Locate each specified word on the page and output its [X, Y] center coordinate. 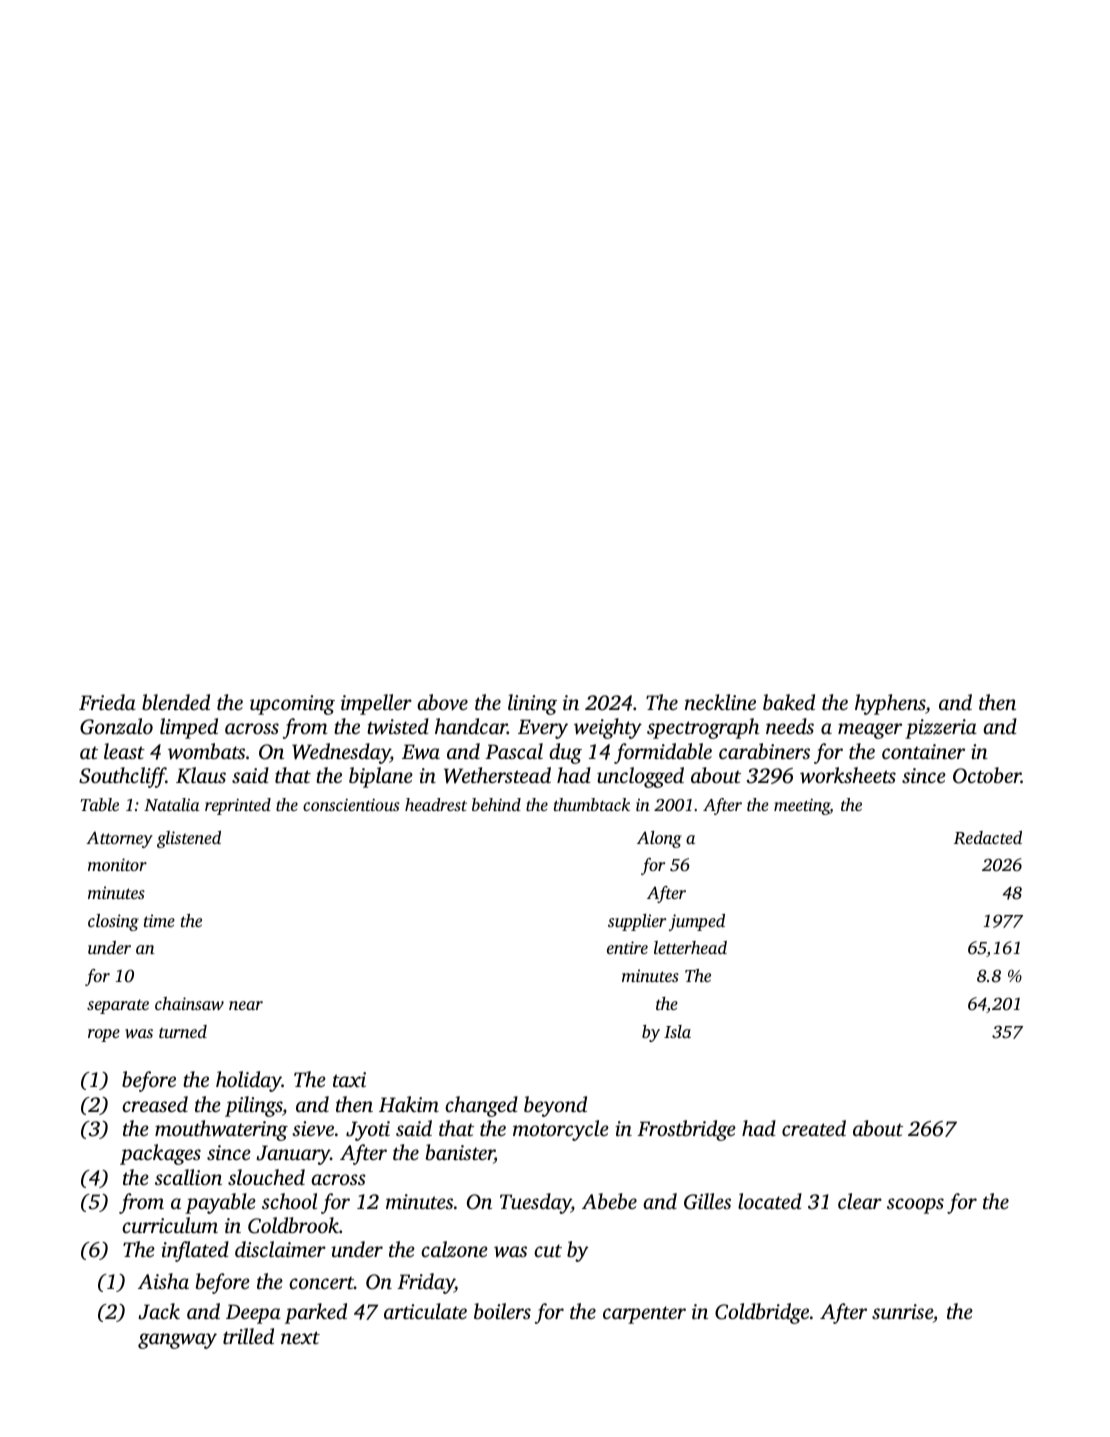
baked [789, 702]
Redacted [988, 838]
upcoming [292, 705]
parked [316, 1313]
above [442, 702]
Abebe [609, 1201]
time [159, 920]
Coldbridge [762, 1313]
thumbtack [592, 804]
